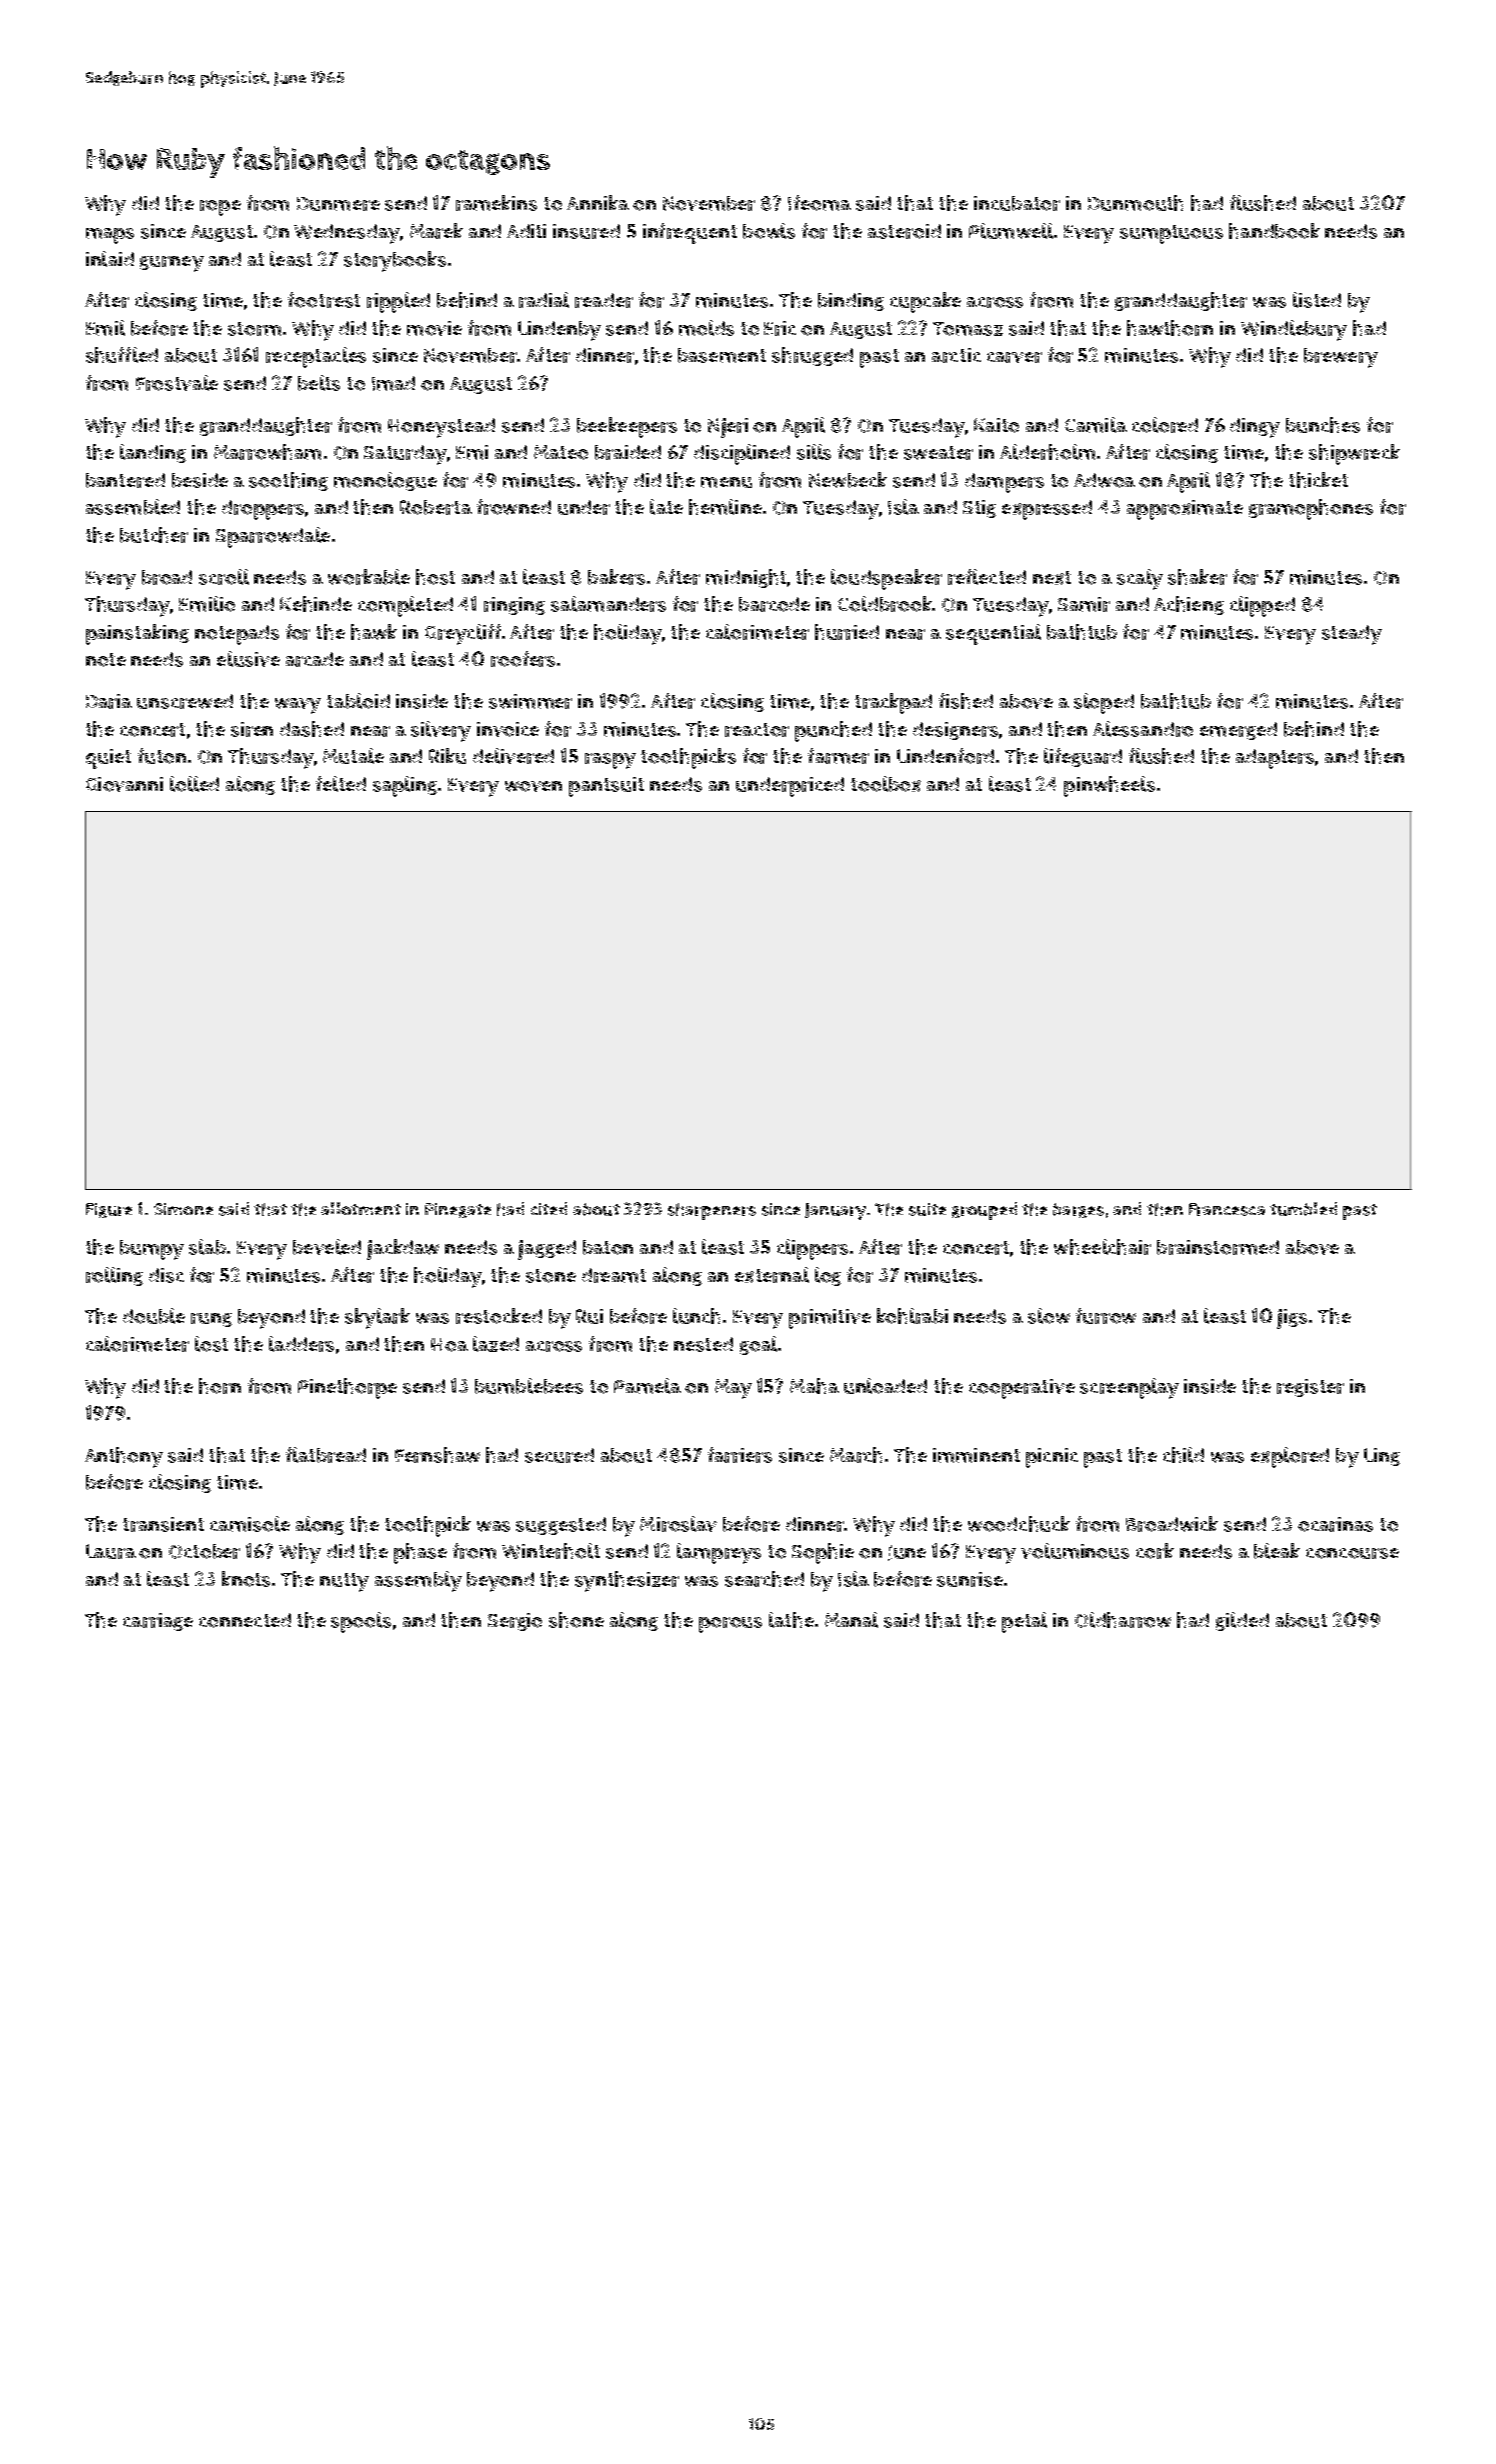 The height and width of the document is (2464, 1496). Describe the element at coordinates (361, 1622) in the document. I see `spools` at that location.
